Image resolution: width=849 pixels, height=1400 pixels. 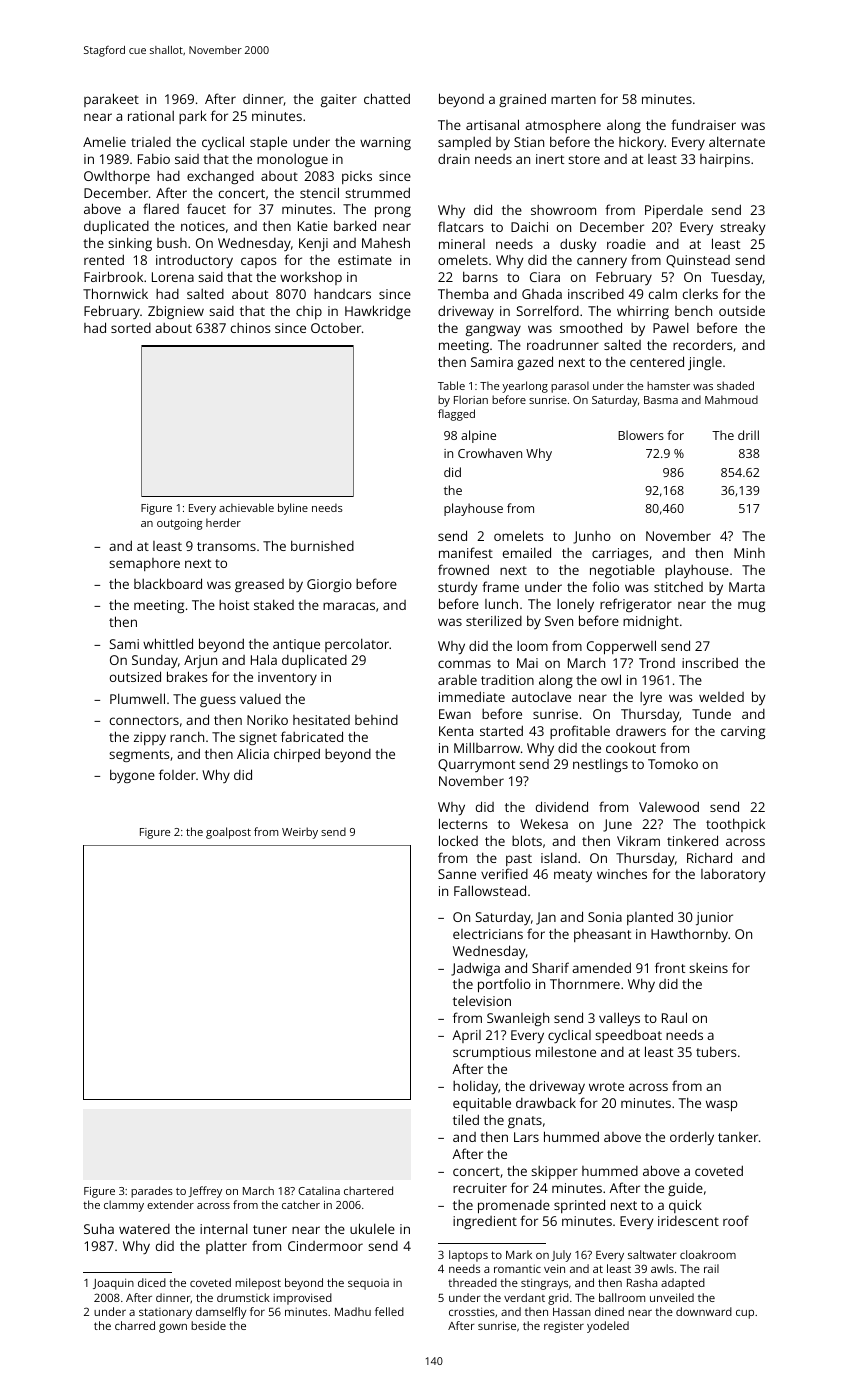 I want to click on gaiter, so click(x=339, y=100).
